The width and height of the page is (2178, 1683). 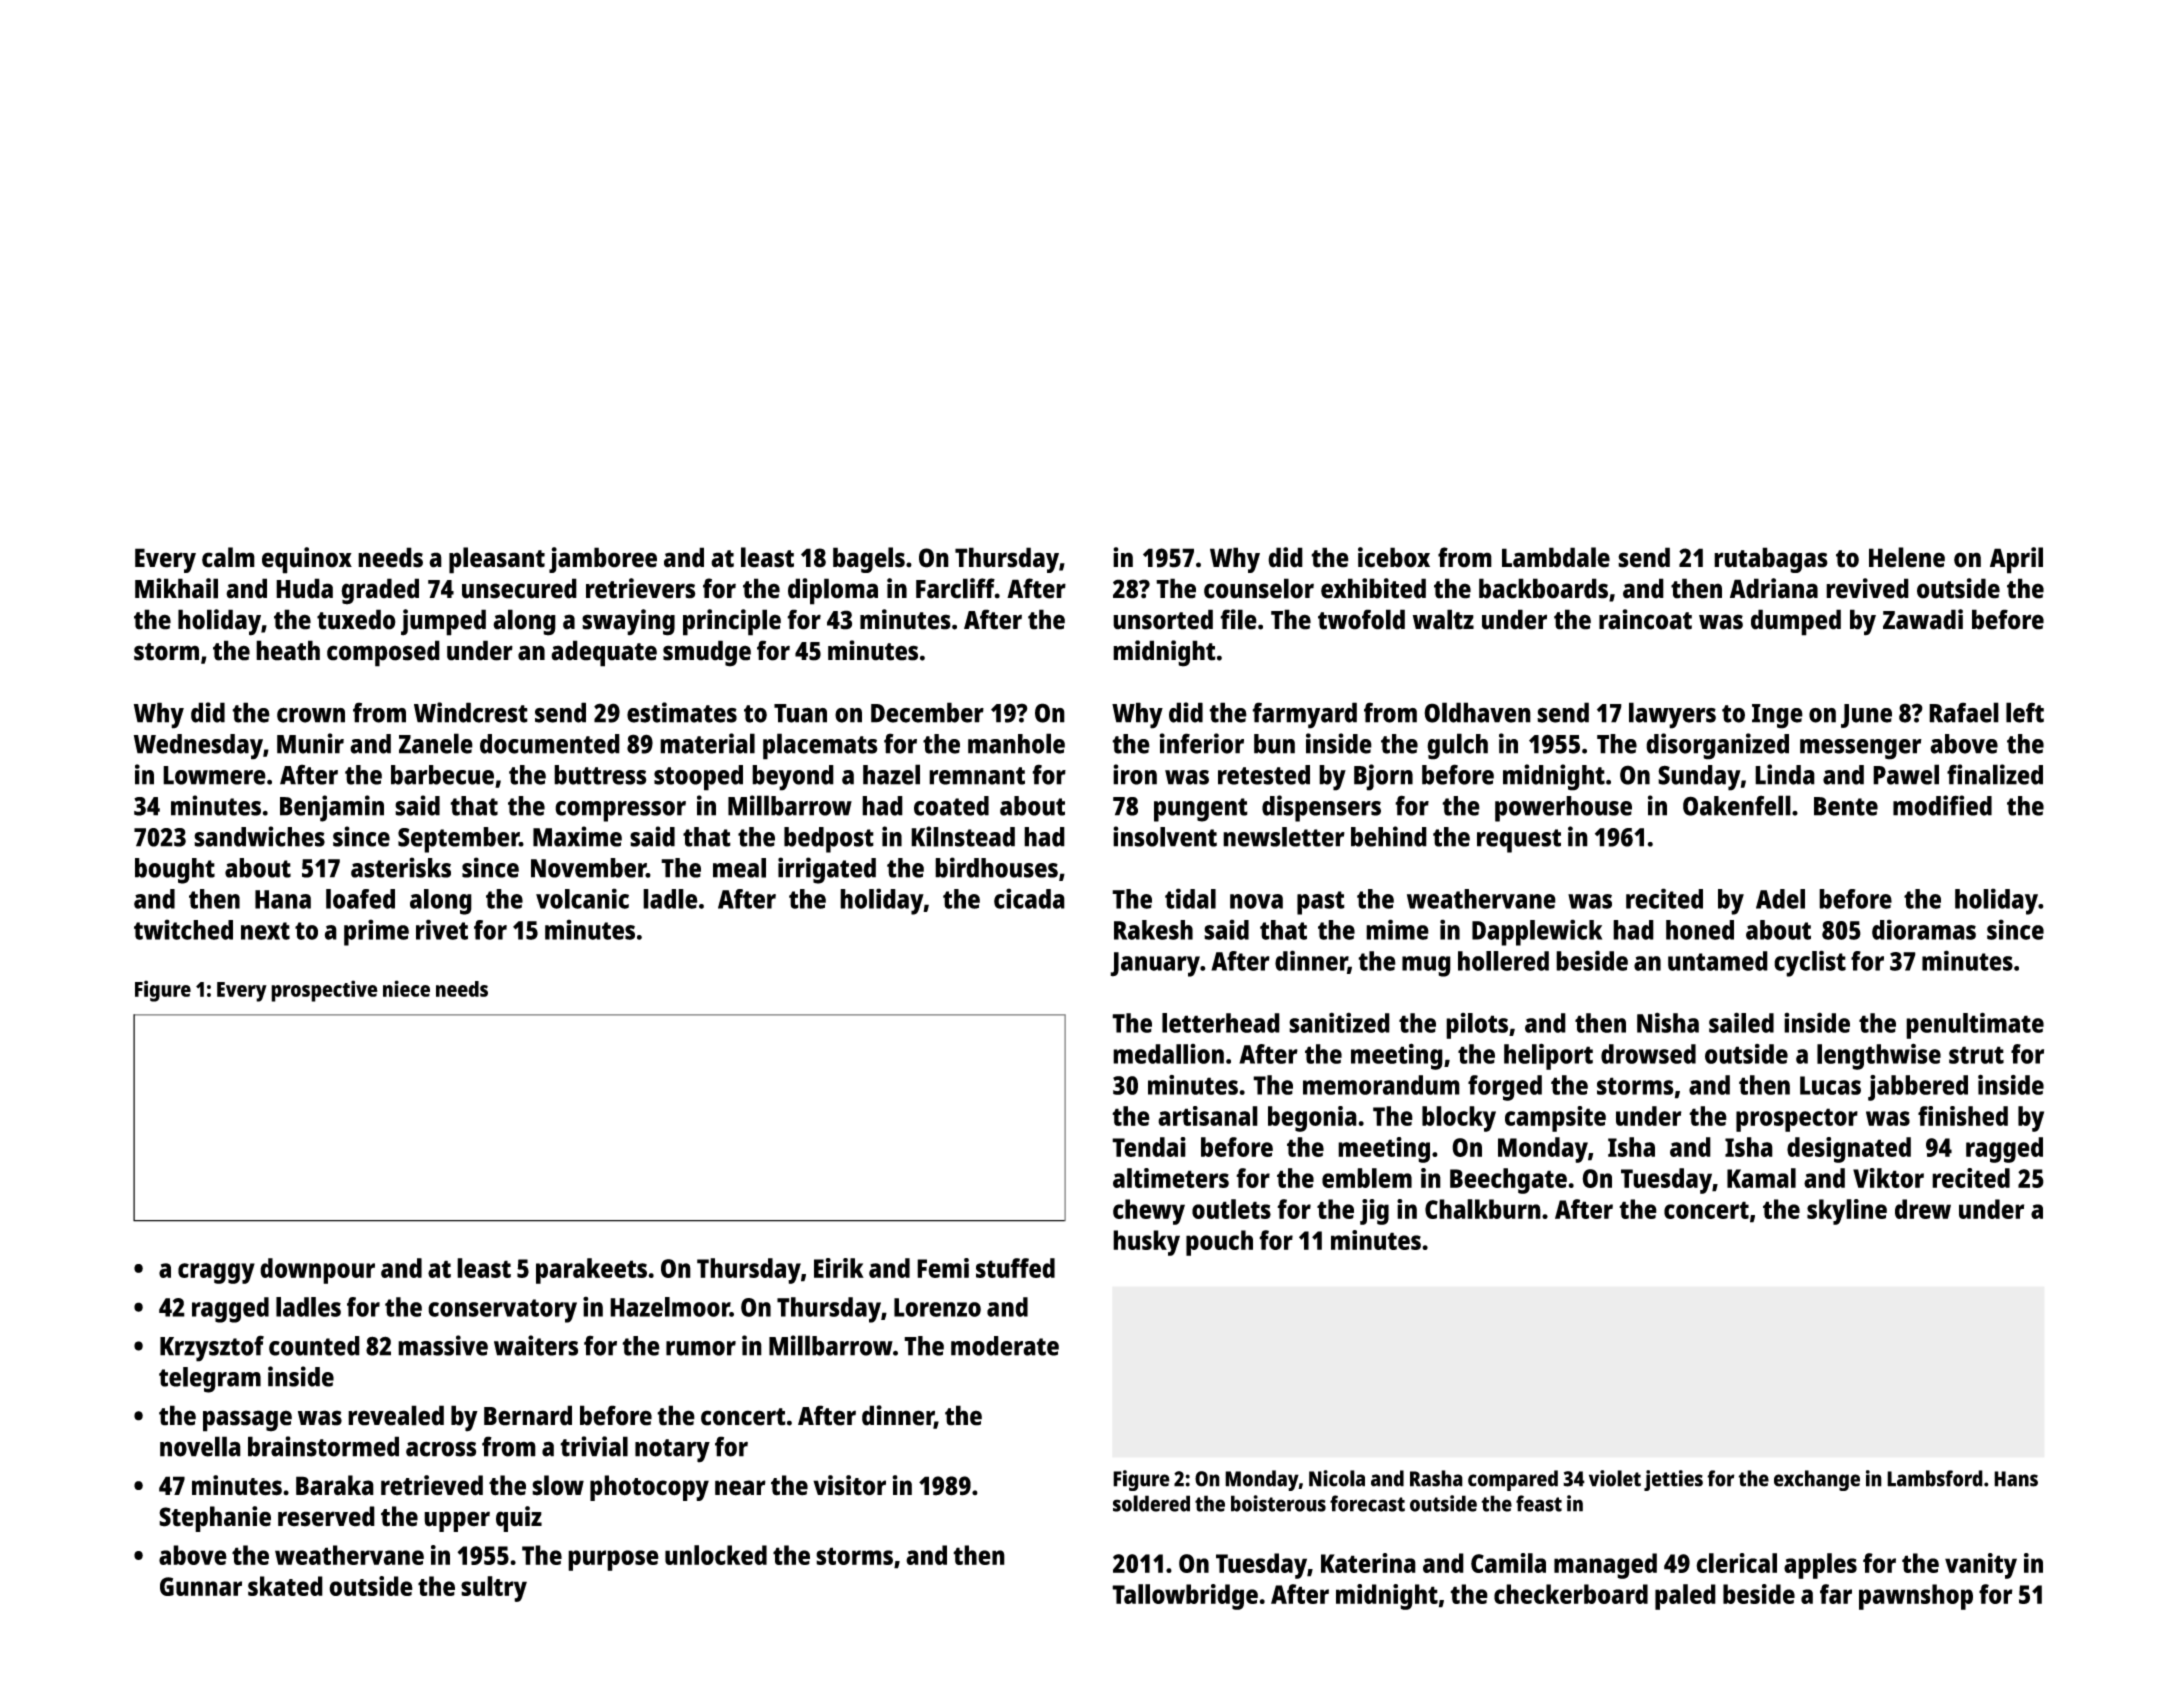 I want to click on moderate, so click(x=1005, y=1346).
